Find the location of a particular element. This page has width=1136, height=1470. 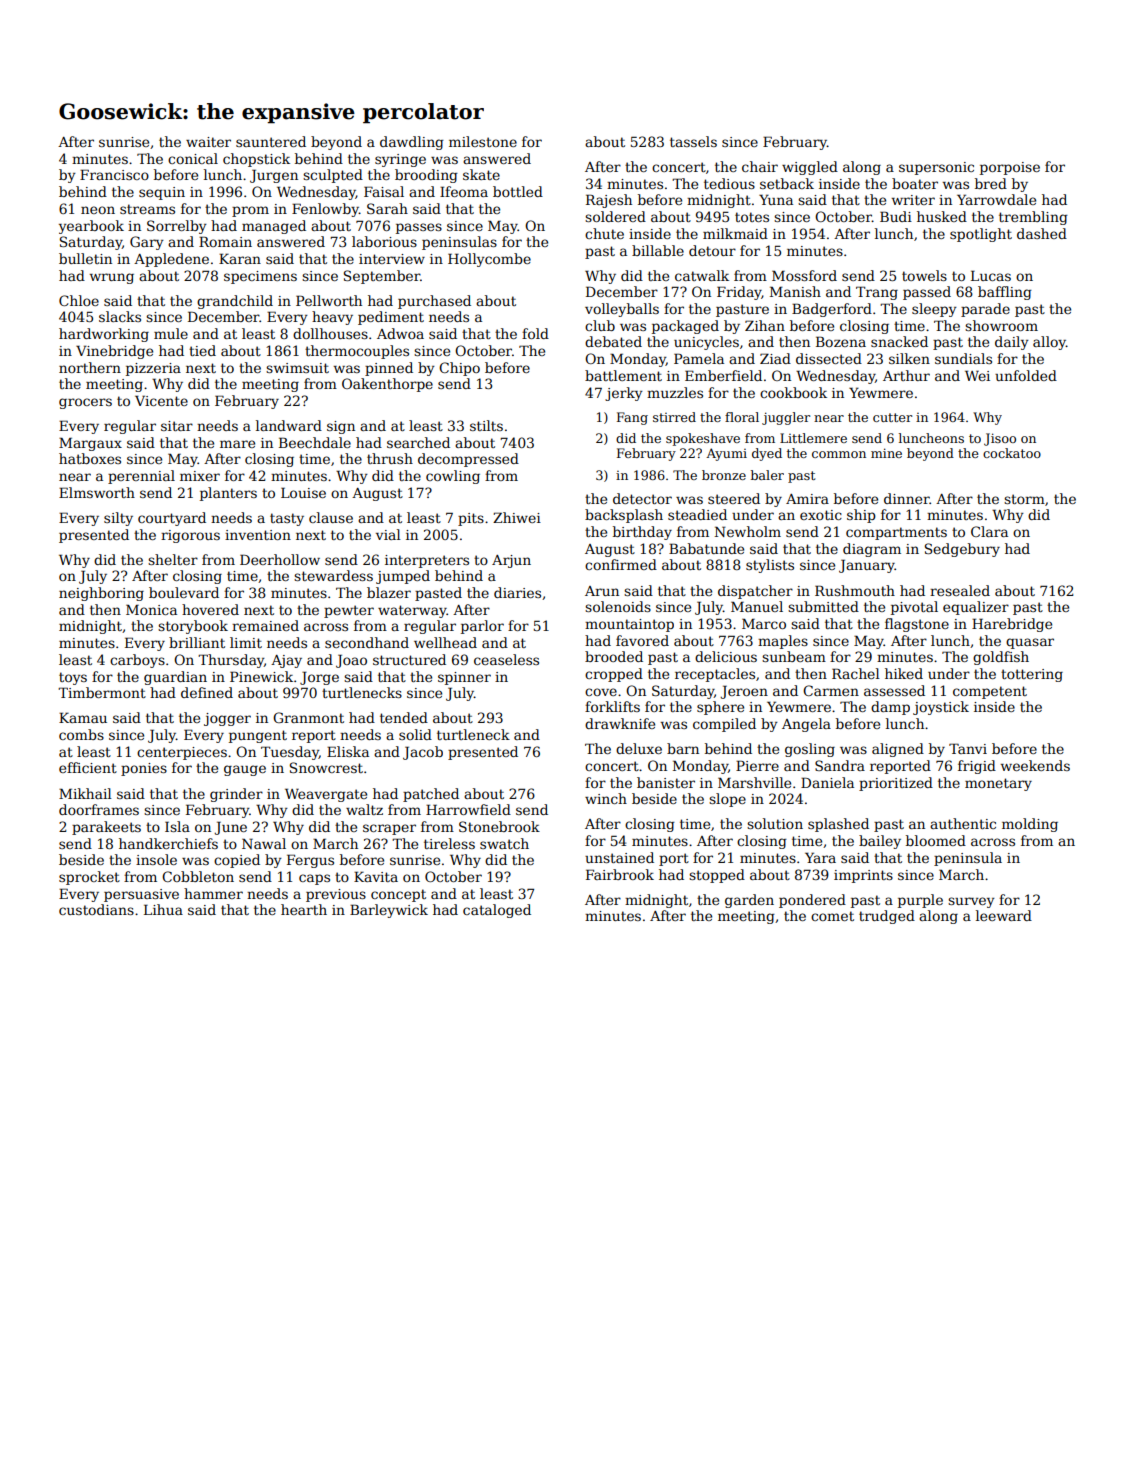

Timbermont is located at coordinates (102, 692).
